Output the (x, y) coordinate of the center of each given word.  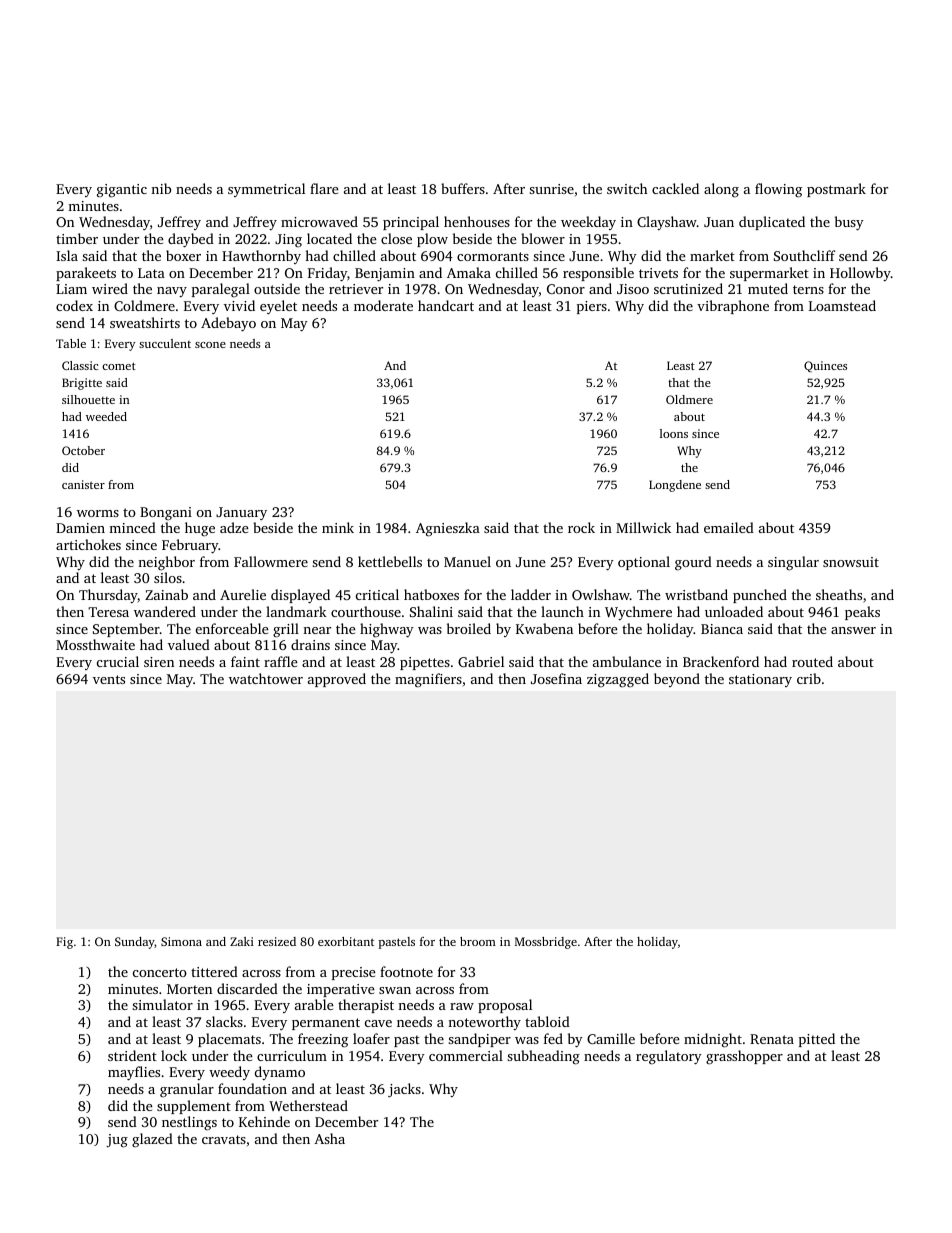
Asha (329, 1138)
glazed (152, 1140)
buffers (463, 188)
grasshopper (744, 1057)
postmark (836, 190)
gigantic (122, 191)
